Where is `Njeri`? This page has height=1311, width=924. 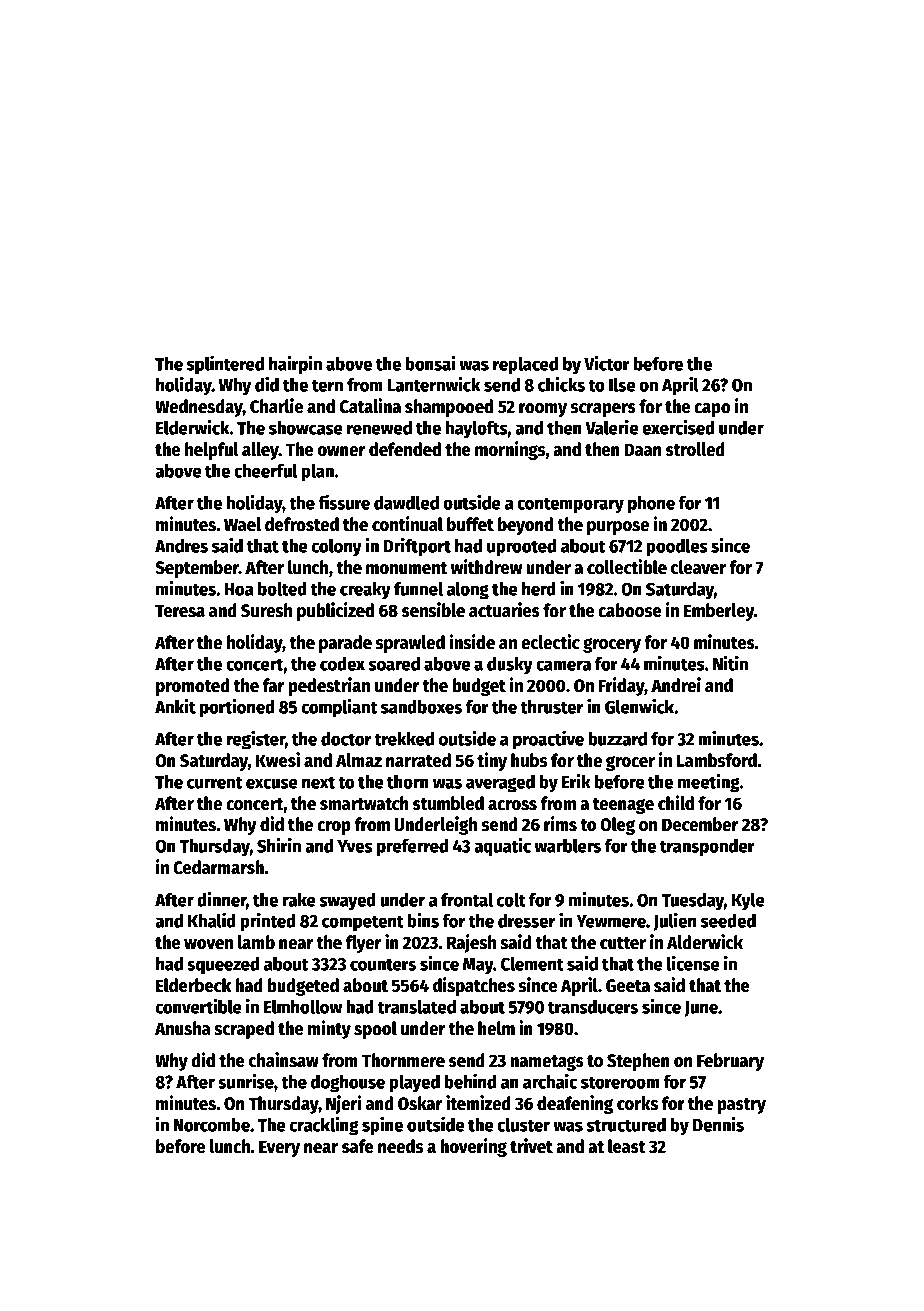
Njeri is located at coordinates (343, 1104).
